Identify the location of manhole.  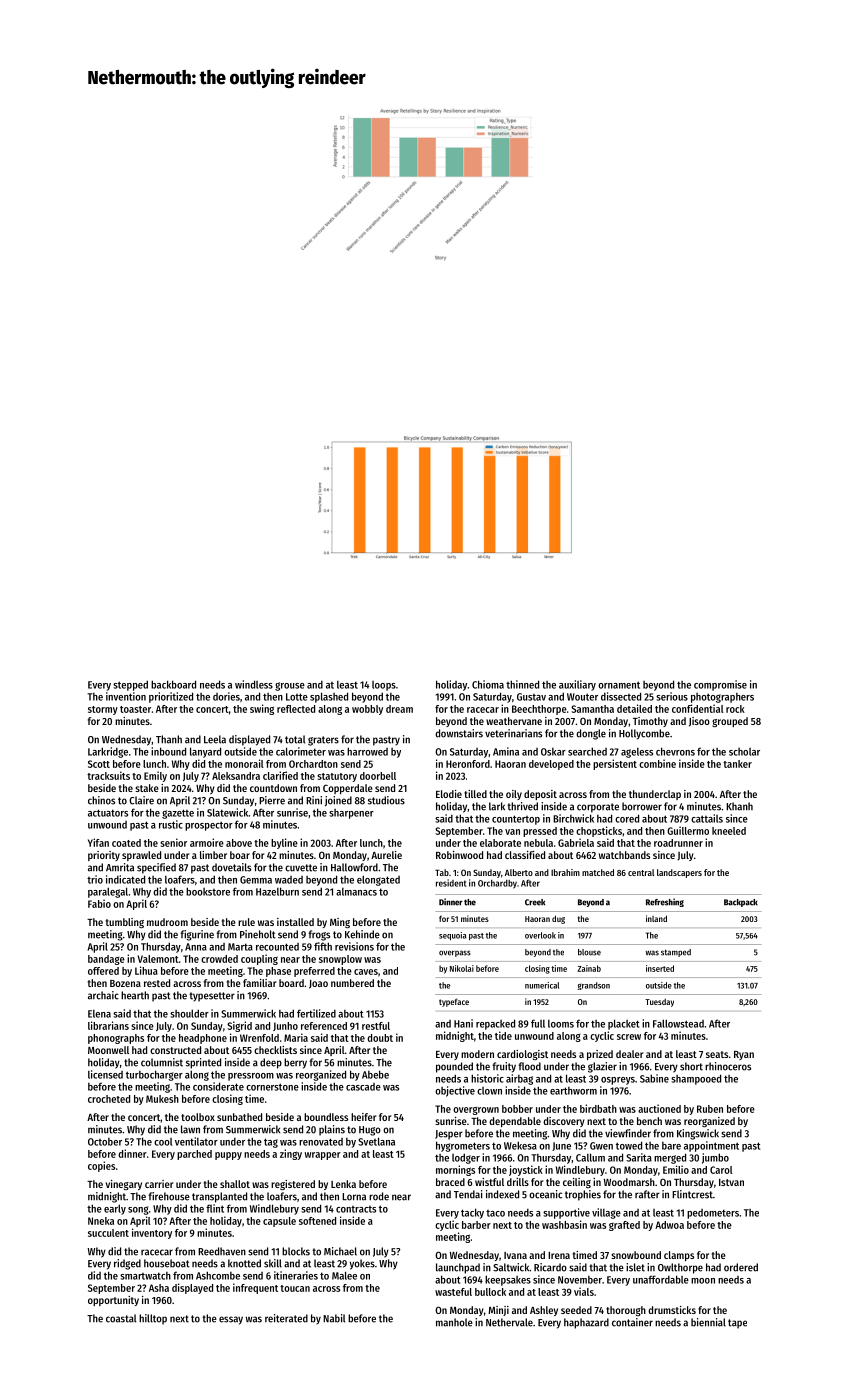
(454, 1322).
